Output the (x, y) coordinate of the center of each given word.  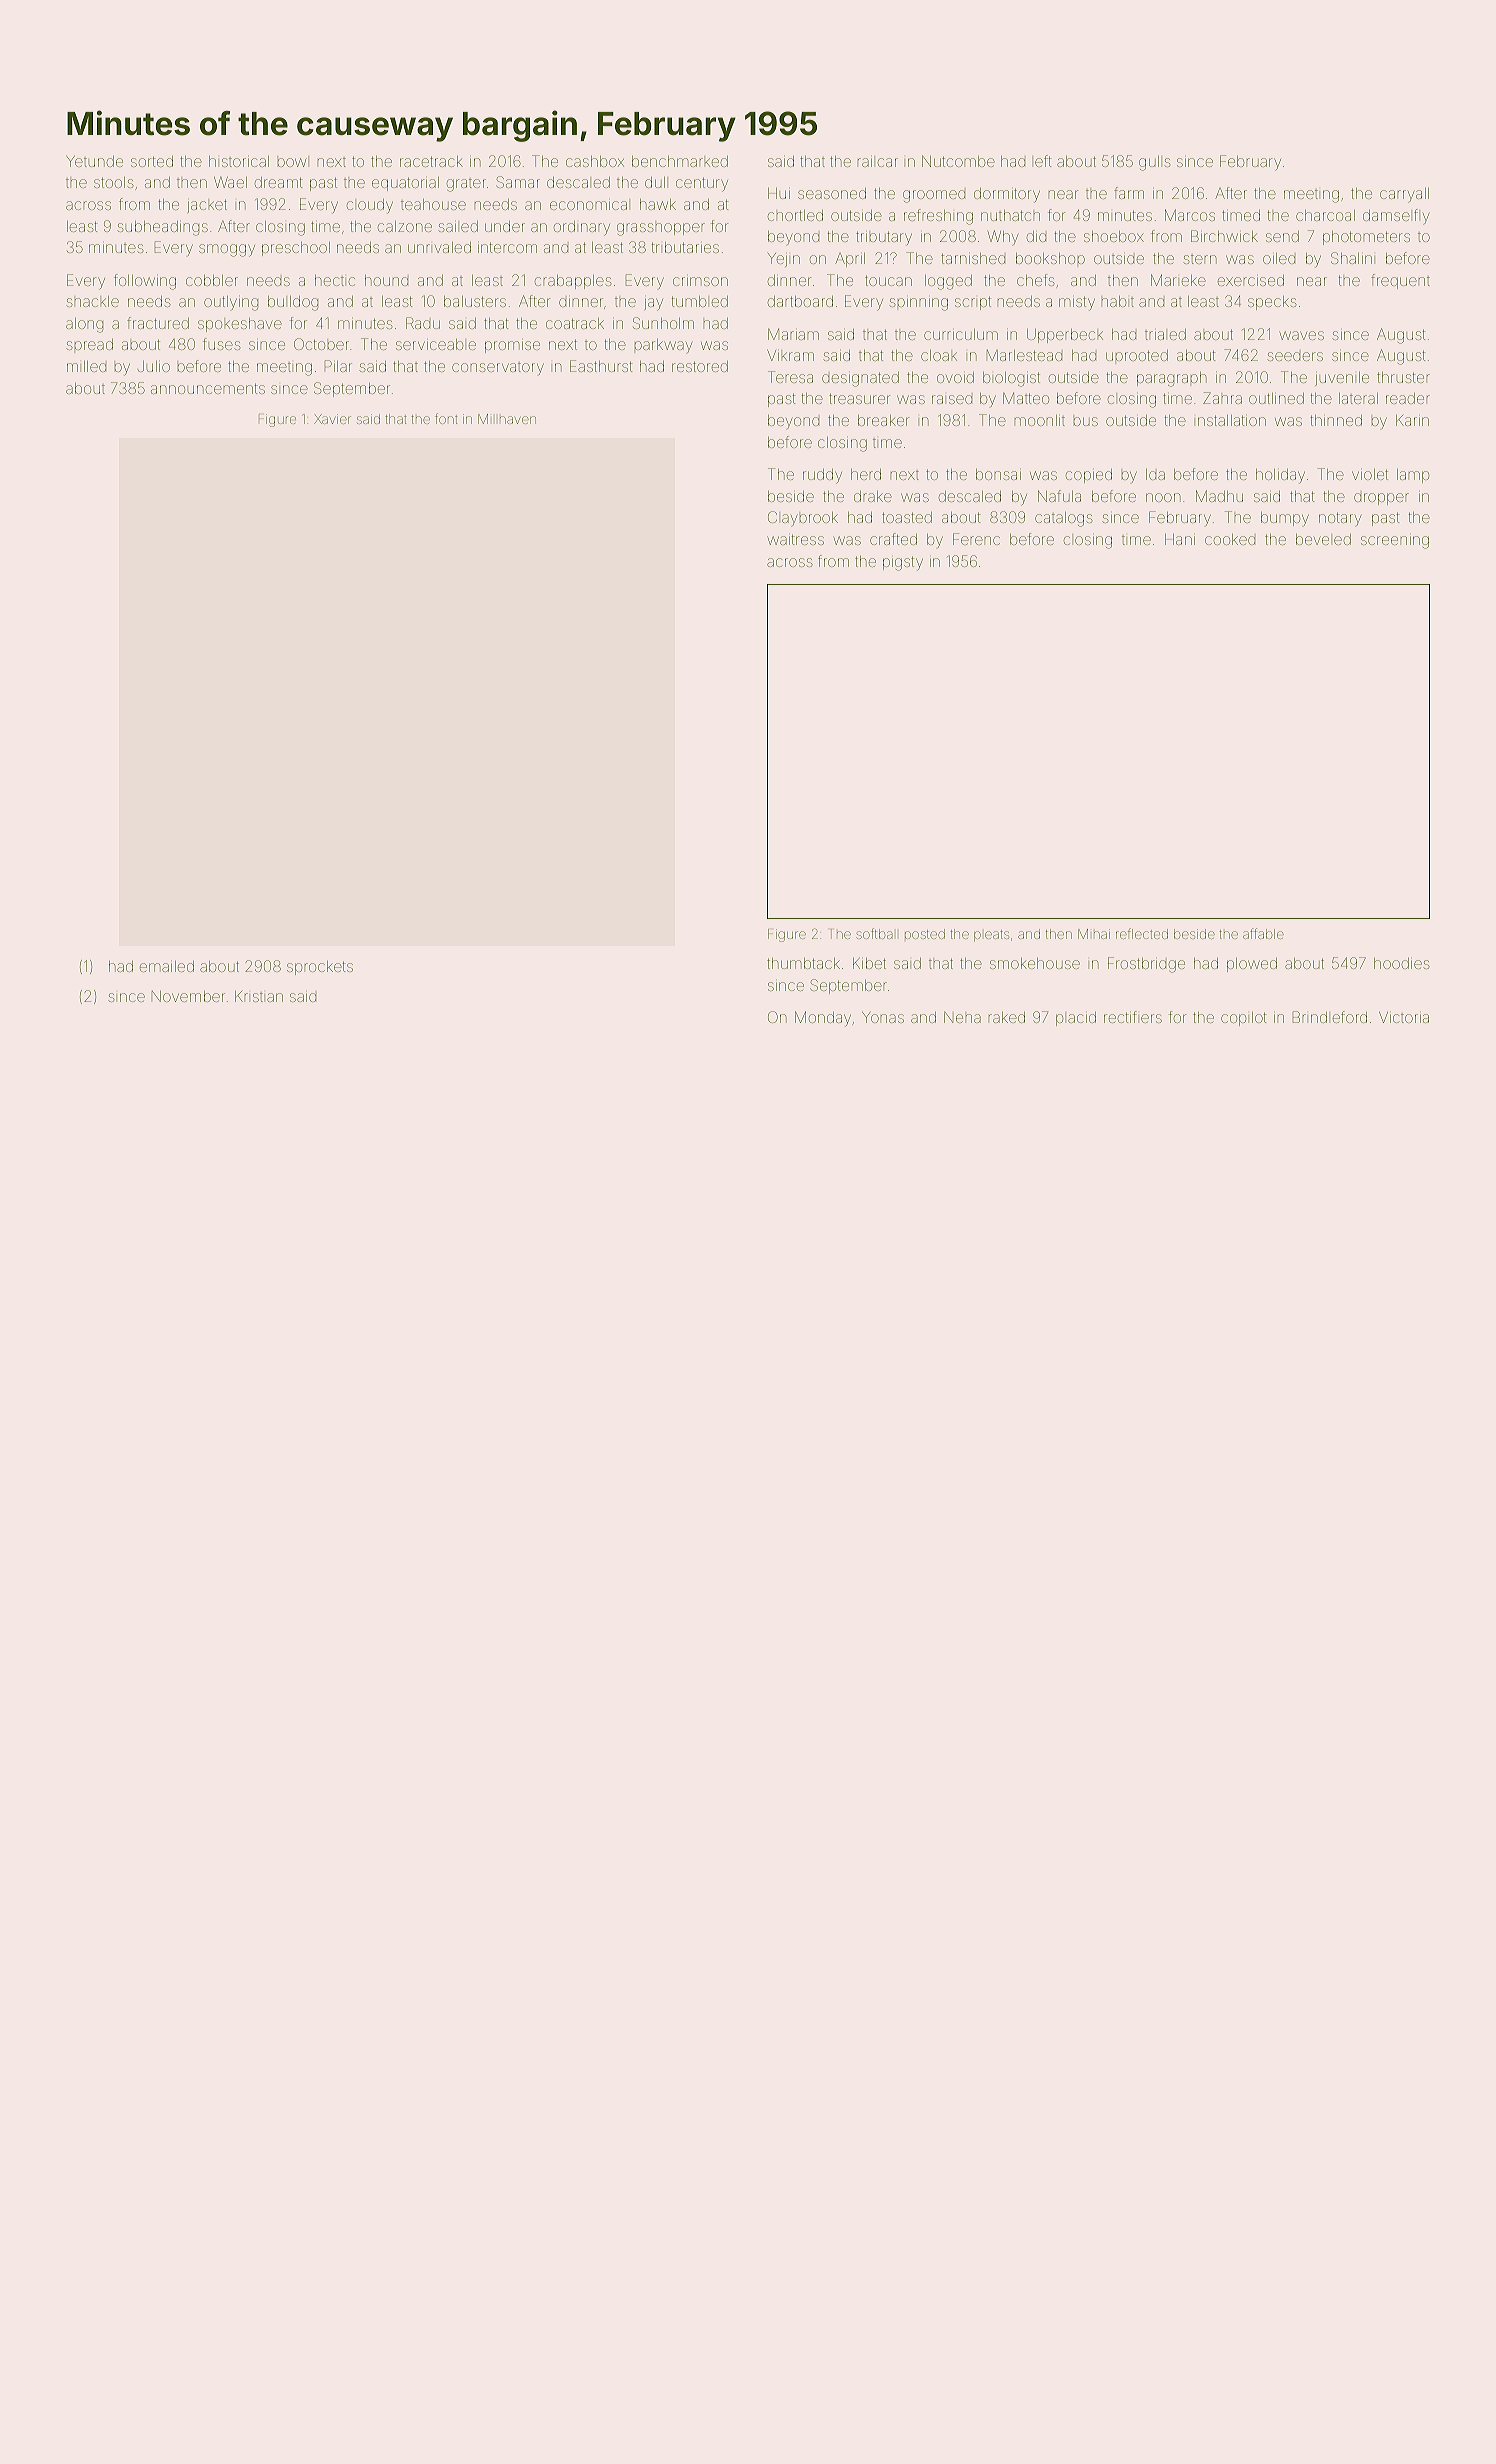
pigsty (903, 563)
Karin (1412, 420)
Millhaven (507, 419)
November (188, 996)
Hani (1180, 539)
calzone (405, 226)
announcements (208, 388)
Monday (823, 1019)
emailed (167, 966)
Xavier (332, 419)
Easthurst (601, 366)
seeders (1295, 356)
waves (1302, 335)
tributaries (685, 247)
